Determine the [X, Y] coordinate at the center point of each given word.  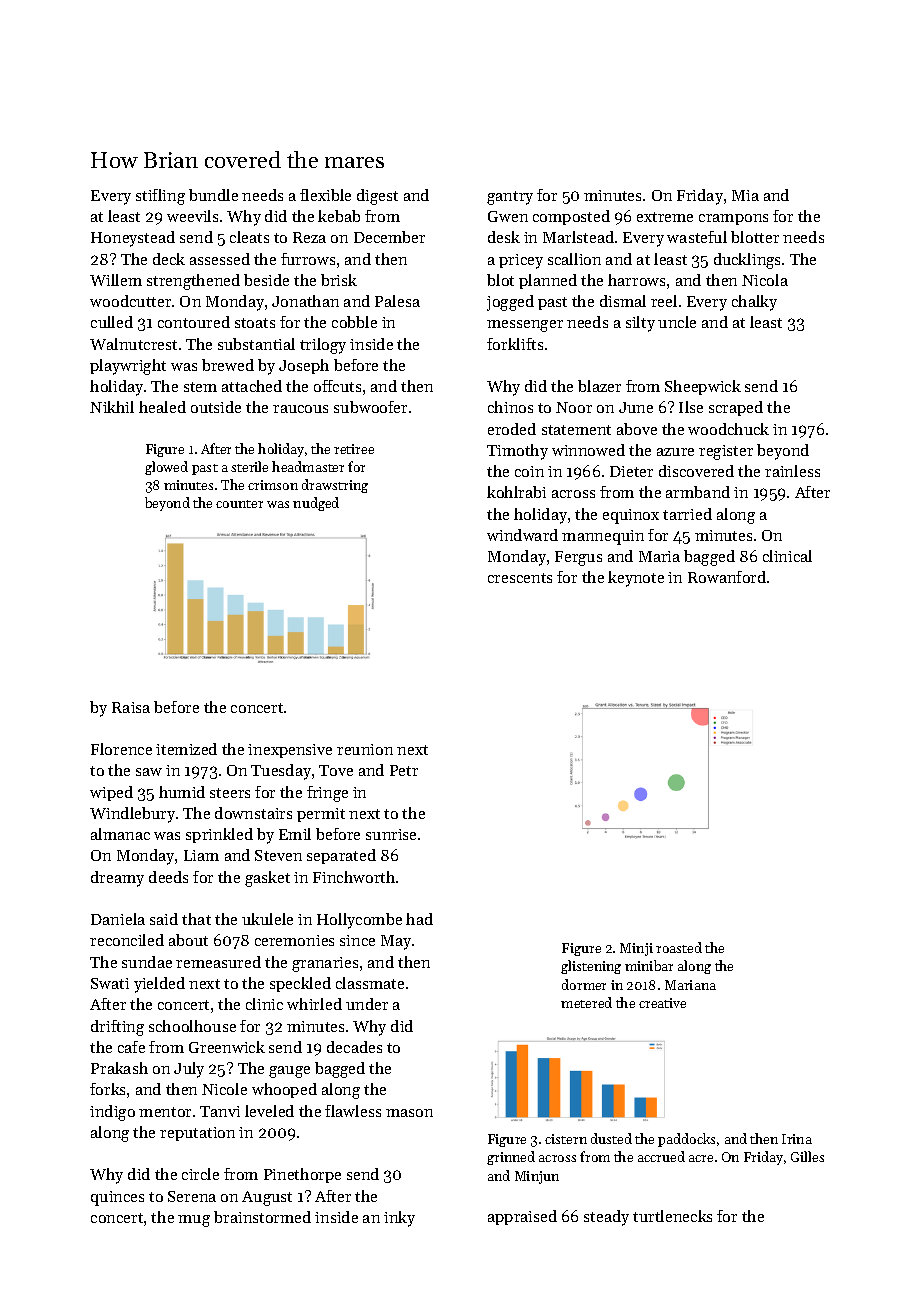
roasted [679, 947]
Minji [636, 949]
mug [194, 1221]
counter [239, 504]
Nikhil [112, 407]
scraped [736, 408]
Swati [110, 983]
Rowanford [727, 577]
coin [529, 471]
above [637, 429]
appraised [522, 1217]
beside [266, 280]
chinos [510, 407]
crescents [520, 578]
